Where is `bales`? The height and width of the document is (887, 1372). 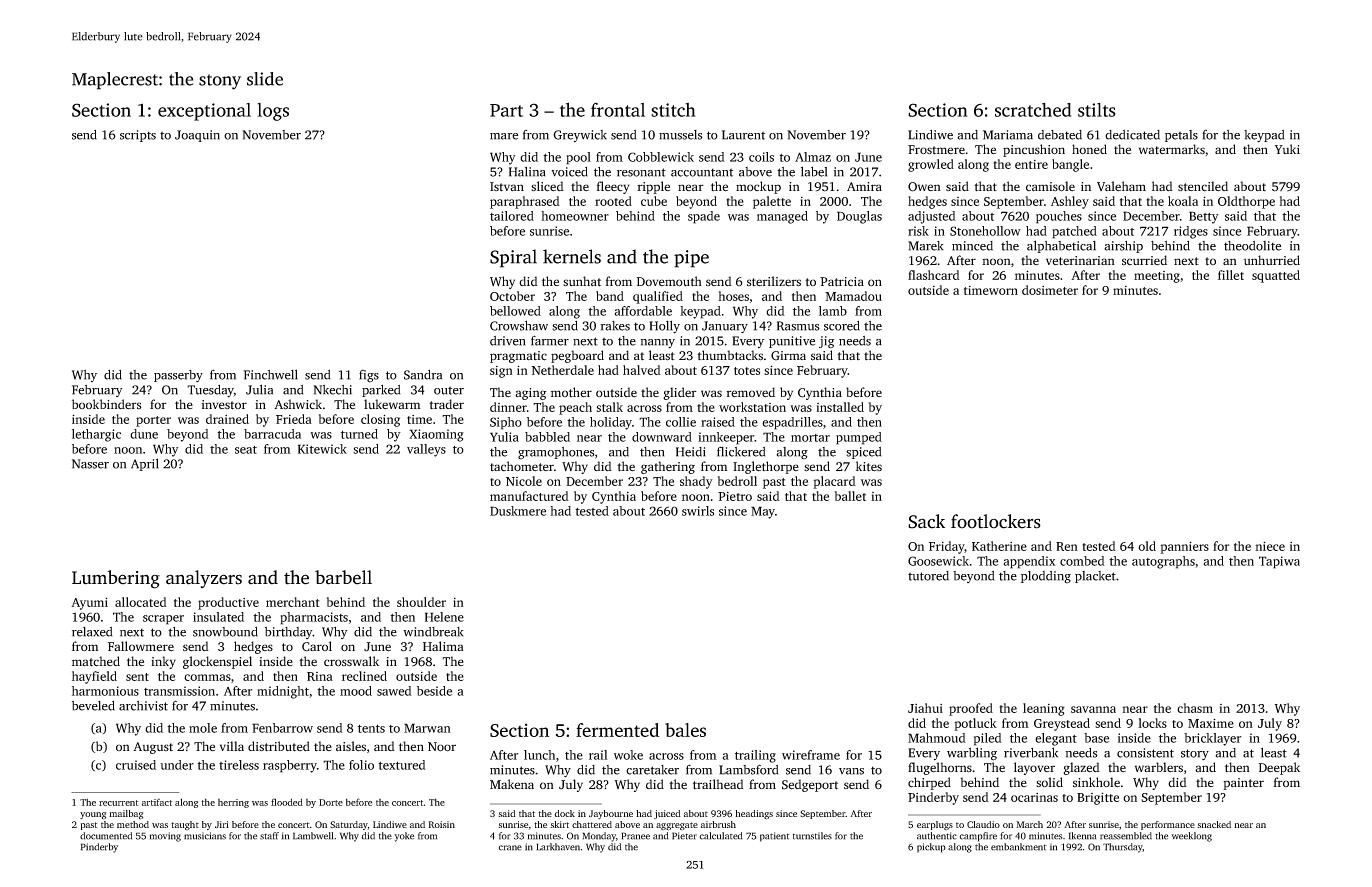
bales is located at coordinates (685, 730).
